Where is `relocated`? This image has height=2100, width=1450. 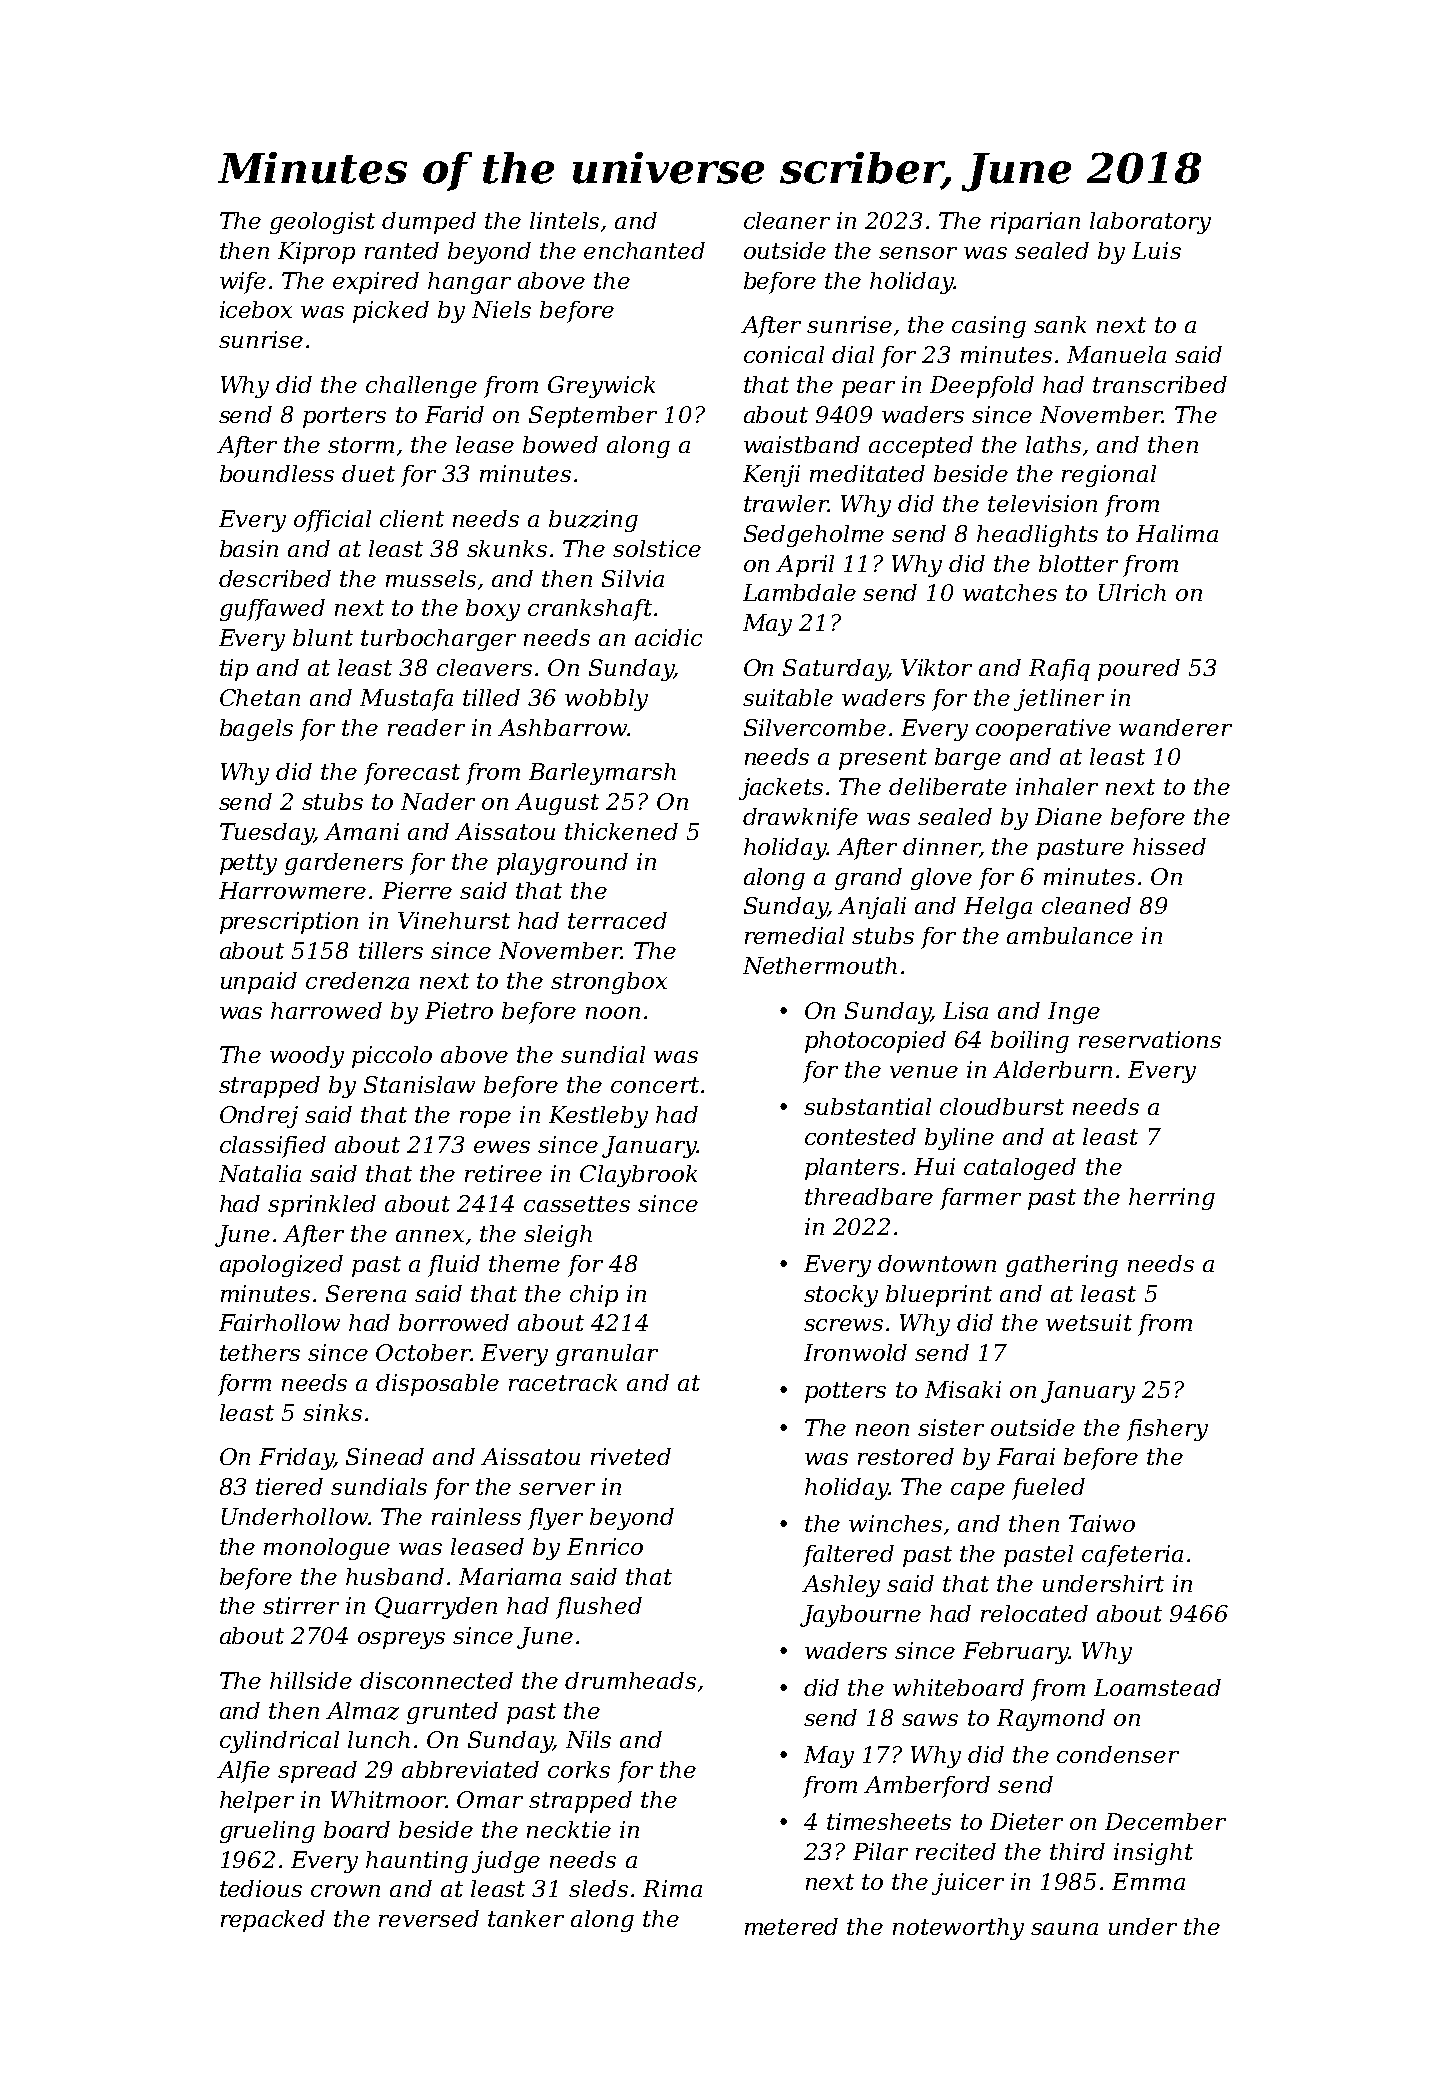 relocated is located at coordinates (1034, 1613).
